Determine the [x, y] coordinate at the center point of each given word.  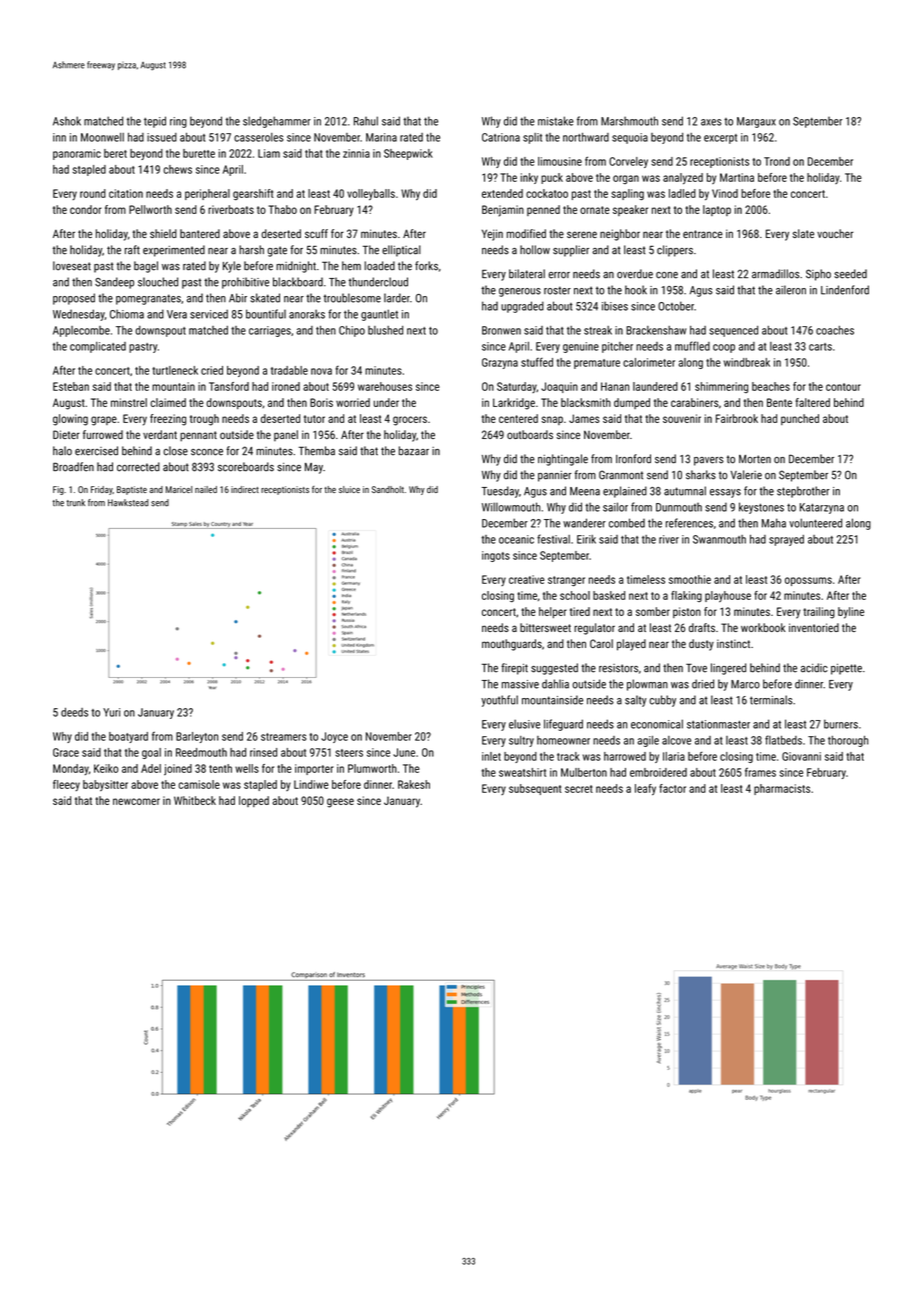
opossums [808, 581]
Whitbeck [195, 800]
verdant [160, 434]
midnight [296, 267]
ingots [496, 556]
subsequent [535, 789]
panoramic [77, 154]
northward [586, 137]
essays [725, 493]
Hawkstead [128, 503]
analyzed [683, 179]
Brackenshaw [656, 330]
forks [426, 266]
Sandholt [388, 489]
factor [672, 788]
